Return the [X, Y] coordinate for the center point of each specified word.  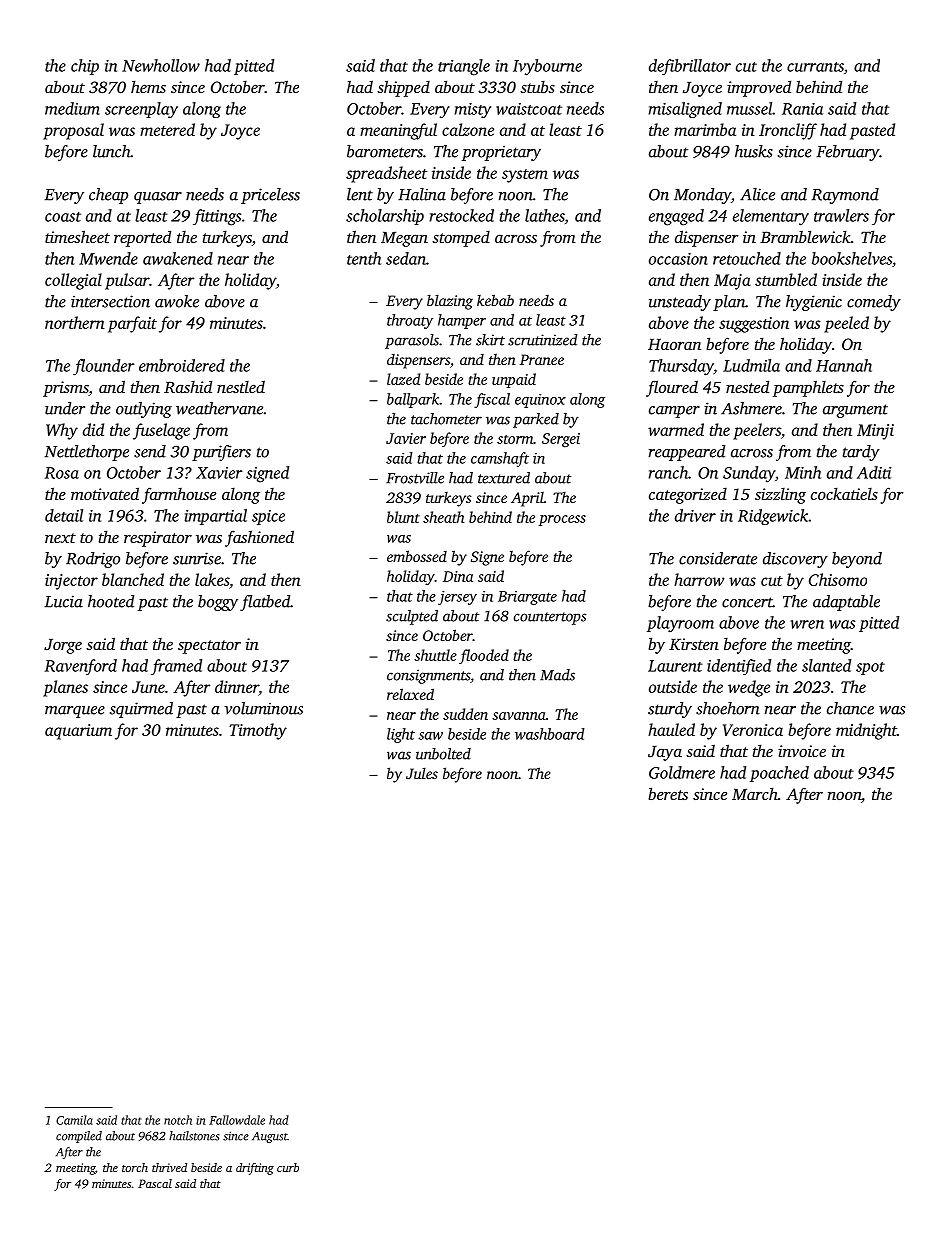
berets [668, 793]
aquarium [78, 732]
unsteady [680, 303]
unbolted [443, 754]
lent [360, 194]
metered [167, 129]
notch [178, 1120]
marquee [75, 712]
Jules [422, 773]
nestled [241, 386]
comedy [874, 303]
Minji [875, 432]
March [755, 793]
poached [779, 774]
